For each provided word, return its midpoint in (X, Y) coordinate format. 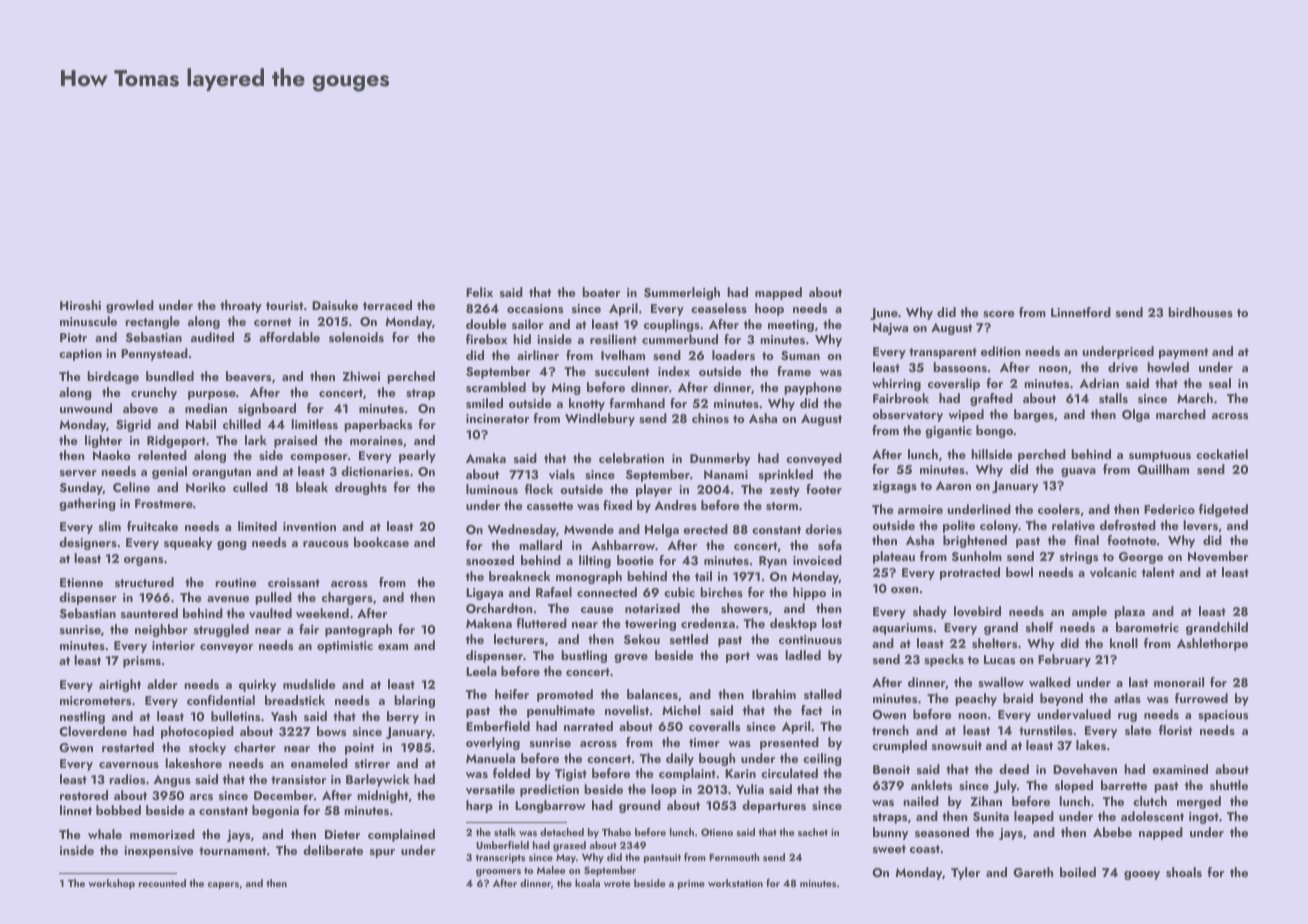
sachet (813, 832)
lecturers (519, 639)
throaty (241, 306)
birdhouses (1200, 312)
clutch (1150, 801)
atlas (1127, 698)
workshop (111, 884)
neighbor (161, 630)
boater (601, 292)
